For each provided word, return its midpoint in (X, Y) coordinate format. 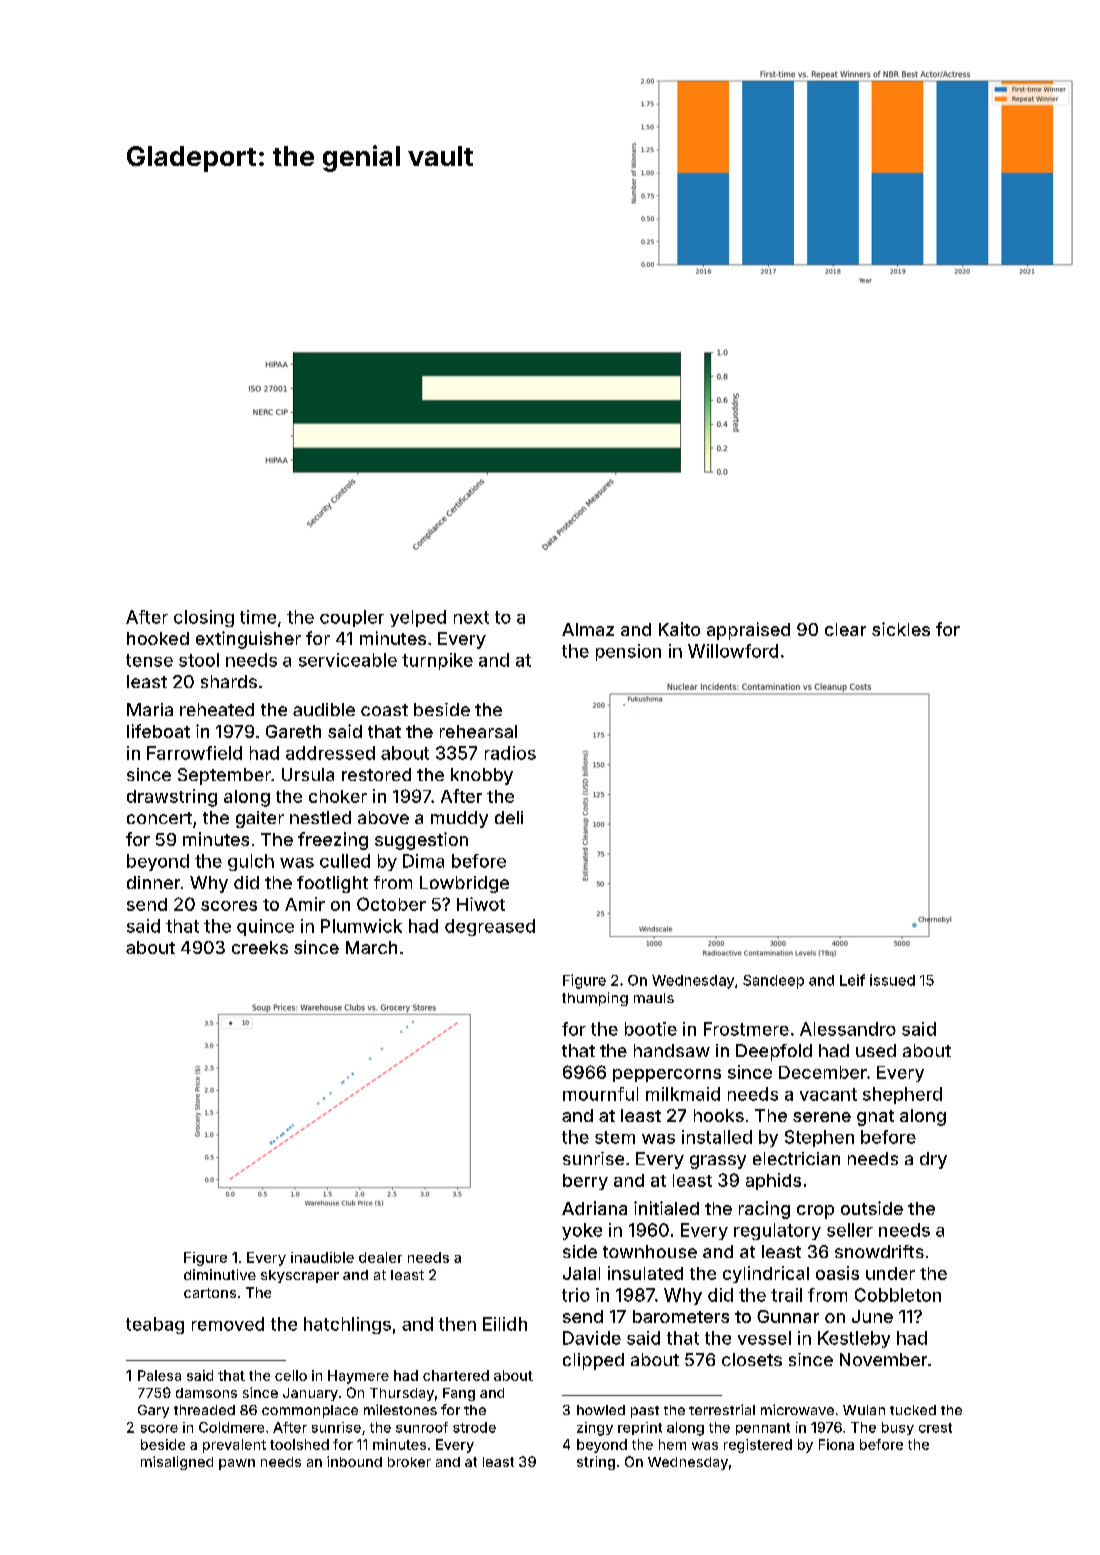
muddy (459, 819)
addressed (330, 753)
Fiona (836, 1444)
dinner (153, 882)
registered (758, 1446)
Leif (852, 980)
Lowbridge (464, 884)
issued (892, 980)
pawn (237, 1464)
